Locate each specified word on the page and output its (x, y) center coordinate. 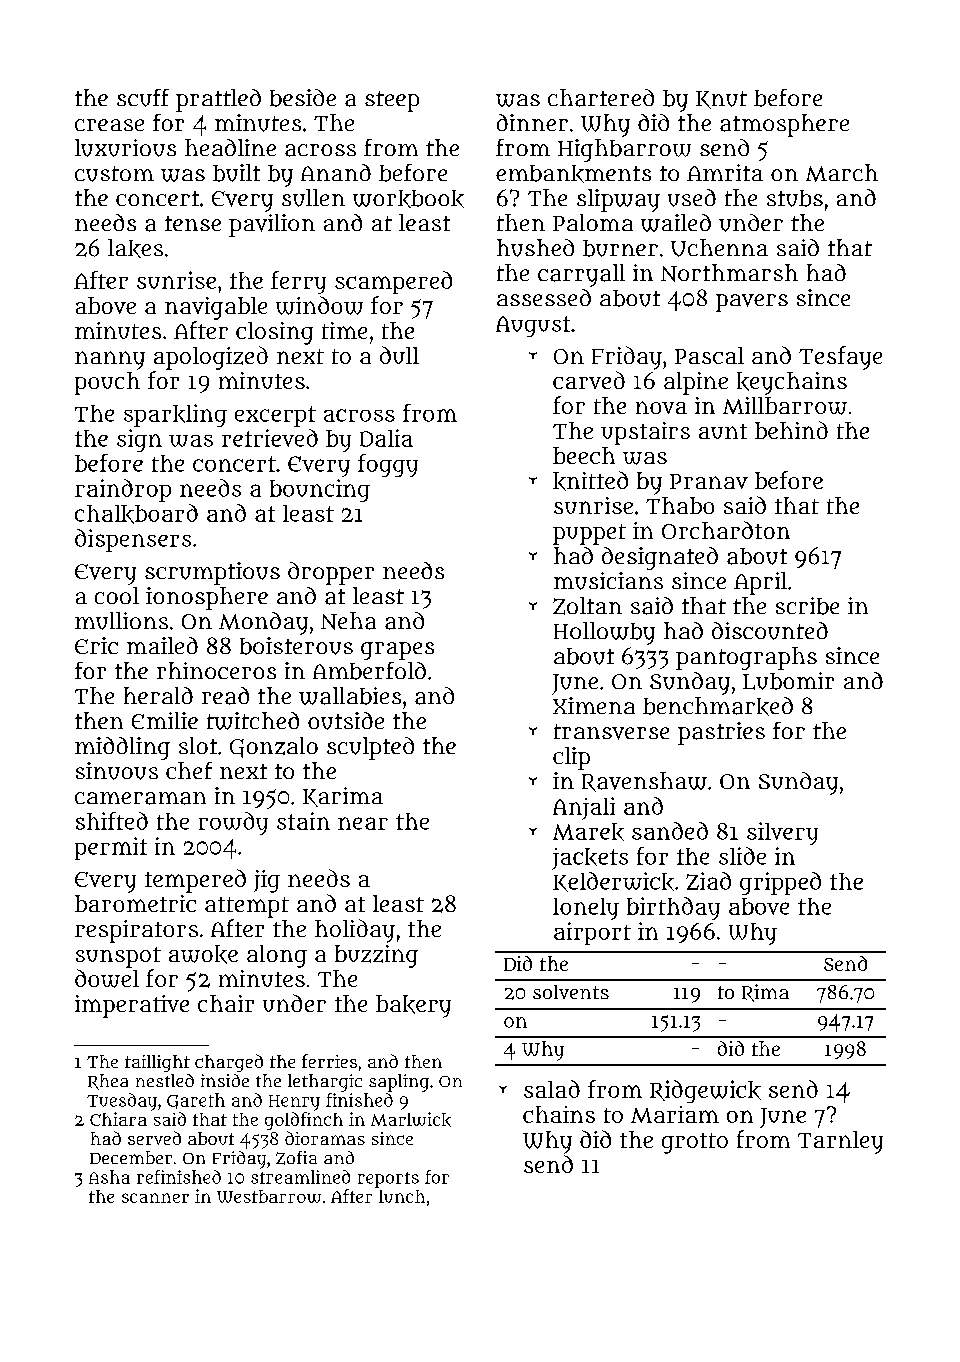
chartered (601, 98)
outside (346, 721)
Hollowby (604, 633)
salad (552, 1089)
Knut (721, 100)
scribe (807, 606)
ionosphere (207, 598)
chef (189, 770)
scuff (143, 98)
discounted (770, 631)
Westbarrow (269, 1196)
